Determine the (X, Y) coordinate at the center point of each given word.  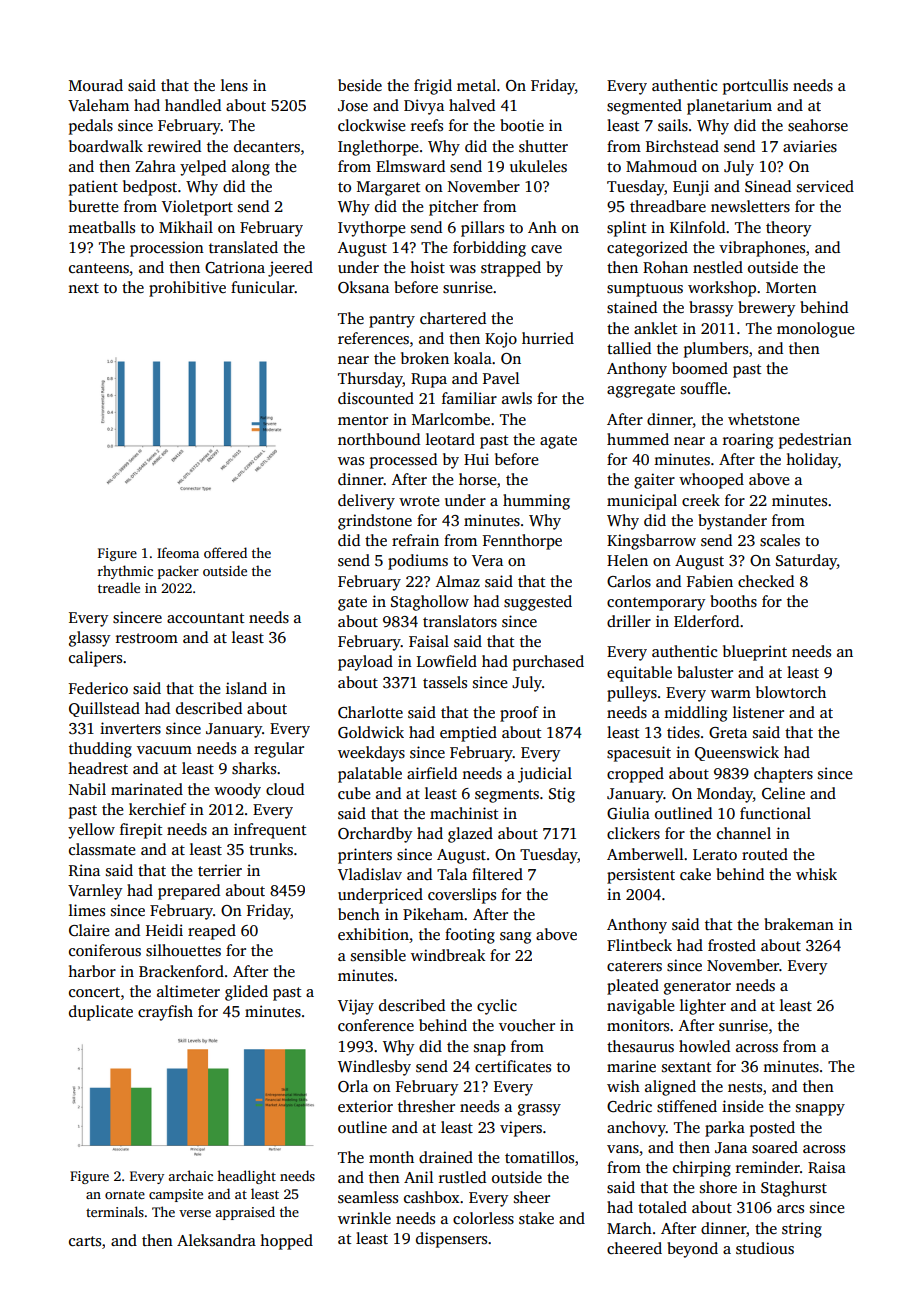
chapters (783, 775)
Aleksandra (216, 1240)
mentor (363, 420)
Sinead (768, 186)
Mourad (96, 85)
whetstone (763, 419)
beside (360, 85)
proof (519, 714)
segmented (644, 107)
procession (167, 249)
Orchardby (375, 835)
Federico (98, 688)
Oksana (363, 287)
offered (225, 552)
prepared (189, 892)
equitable (639, 674)
